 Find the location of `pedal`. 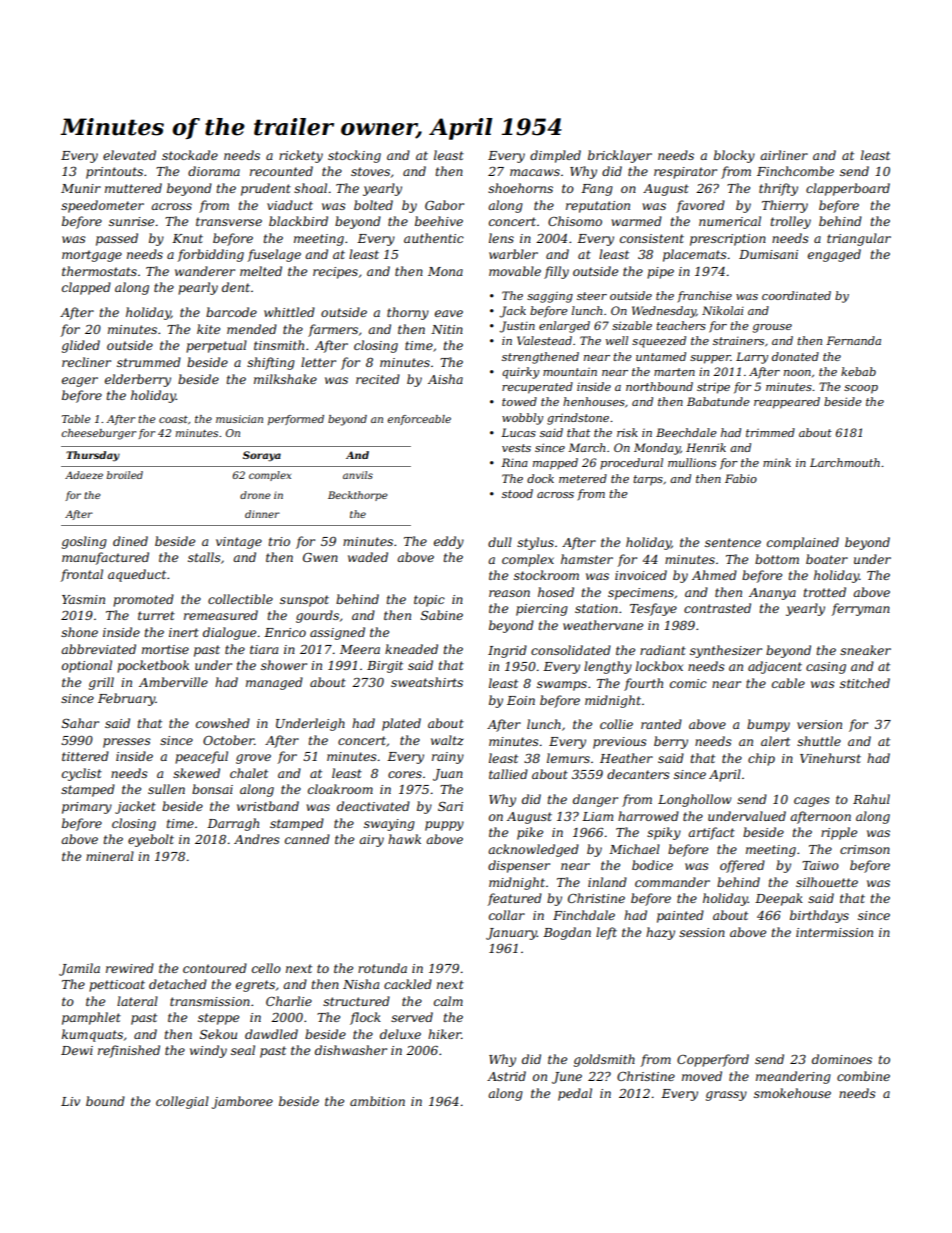

pedal is located at coordinates (575, 1094).
